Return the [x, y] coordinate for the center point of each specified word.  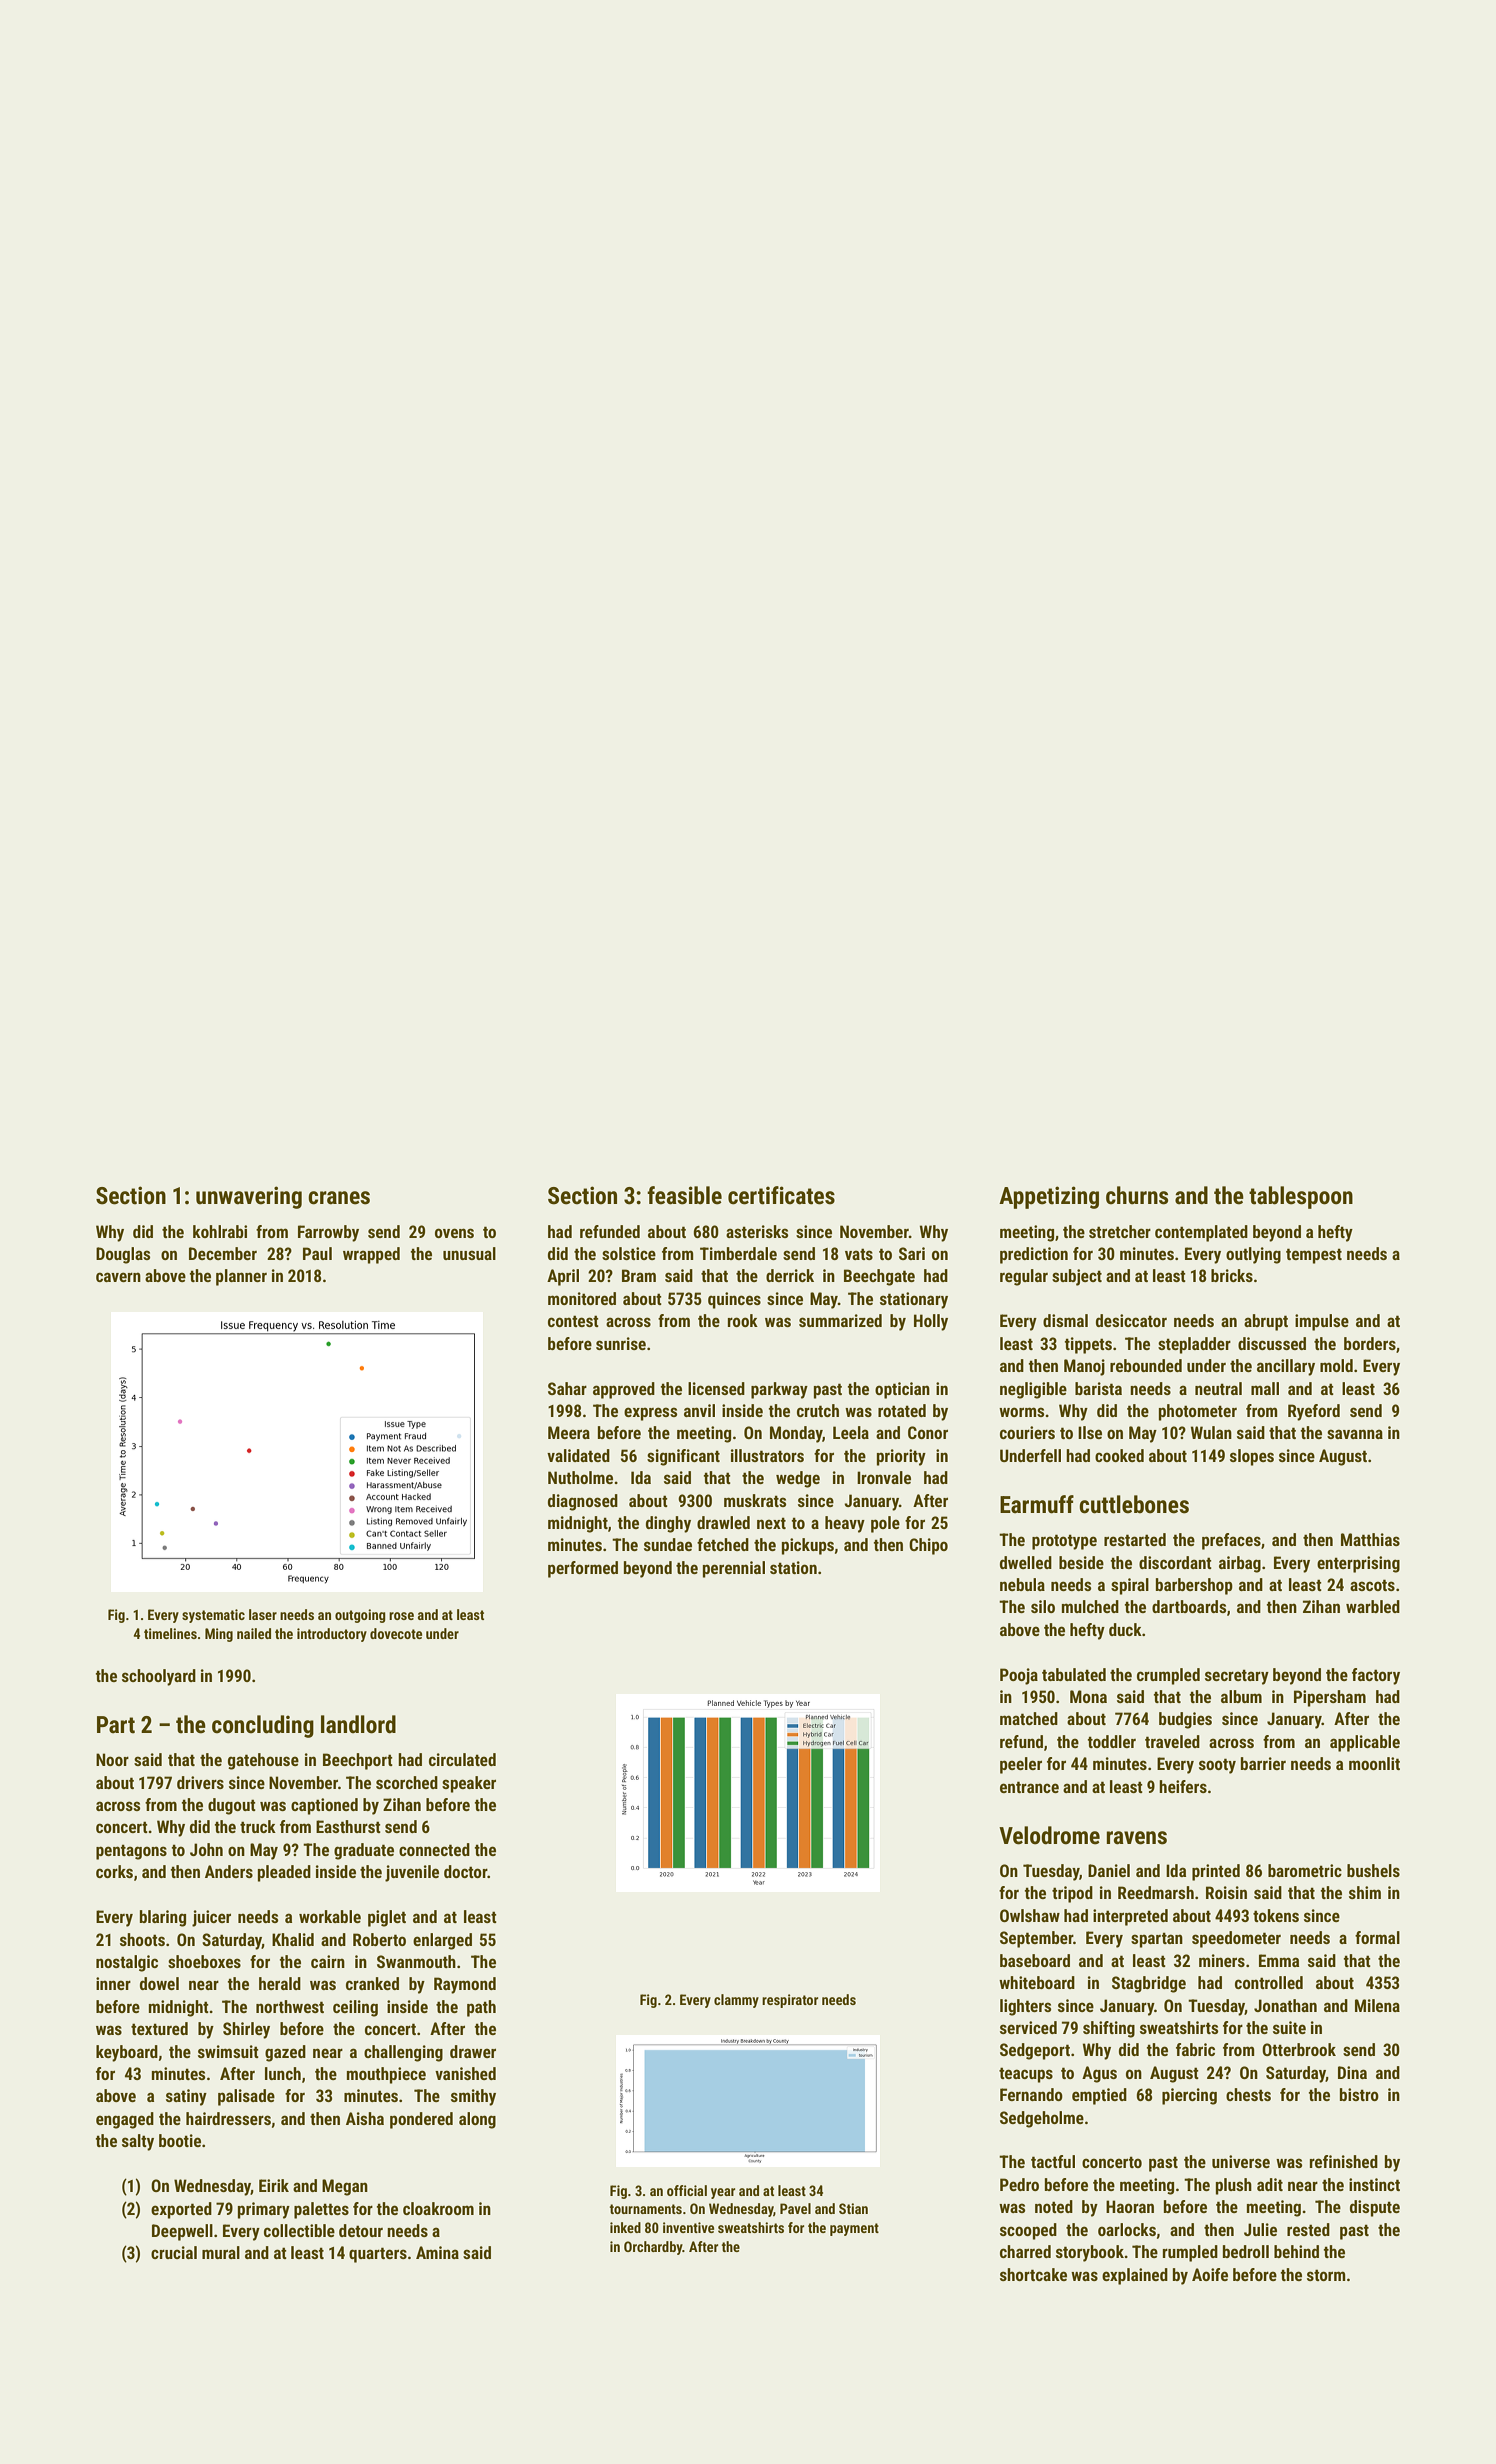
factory [1376, 1676]
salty [138, 2142]
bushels [1373, 1870]
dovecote [396, 1633]
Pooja [1019, 1676]
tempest [1314, 1256]
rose [401, 1616]
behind [1296, 2251]
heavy [845, 1524]
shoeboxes [204, 1961]
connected [434, 1849]
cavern [118, 1277]
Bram [639, 1275]
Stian [853, 2208]
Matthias [1370, 1539]
